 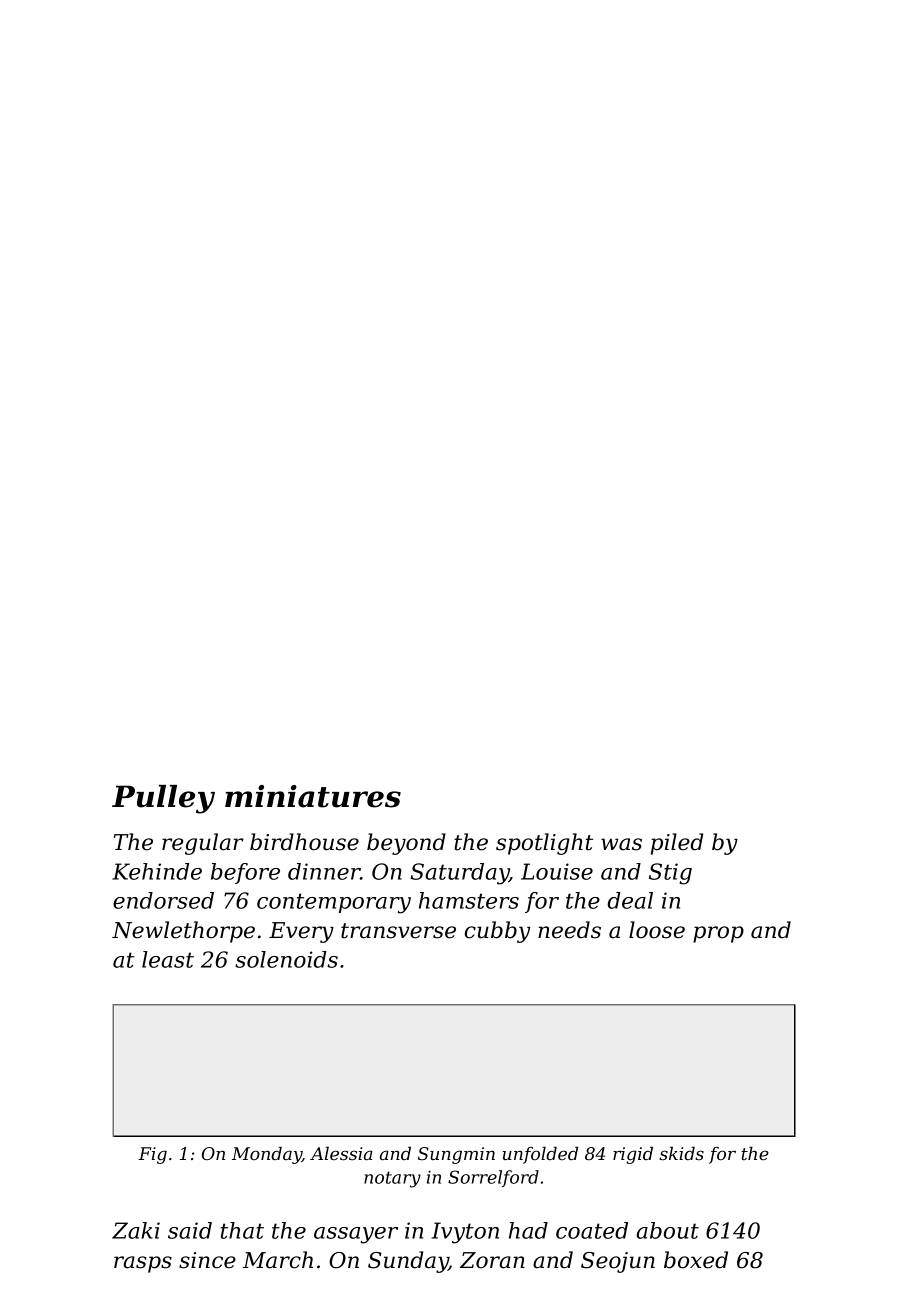 What do you see at coordinates (497, 932) in the image?
I see `cubby` at bounding box center [497, 932].
